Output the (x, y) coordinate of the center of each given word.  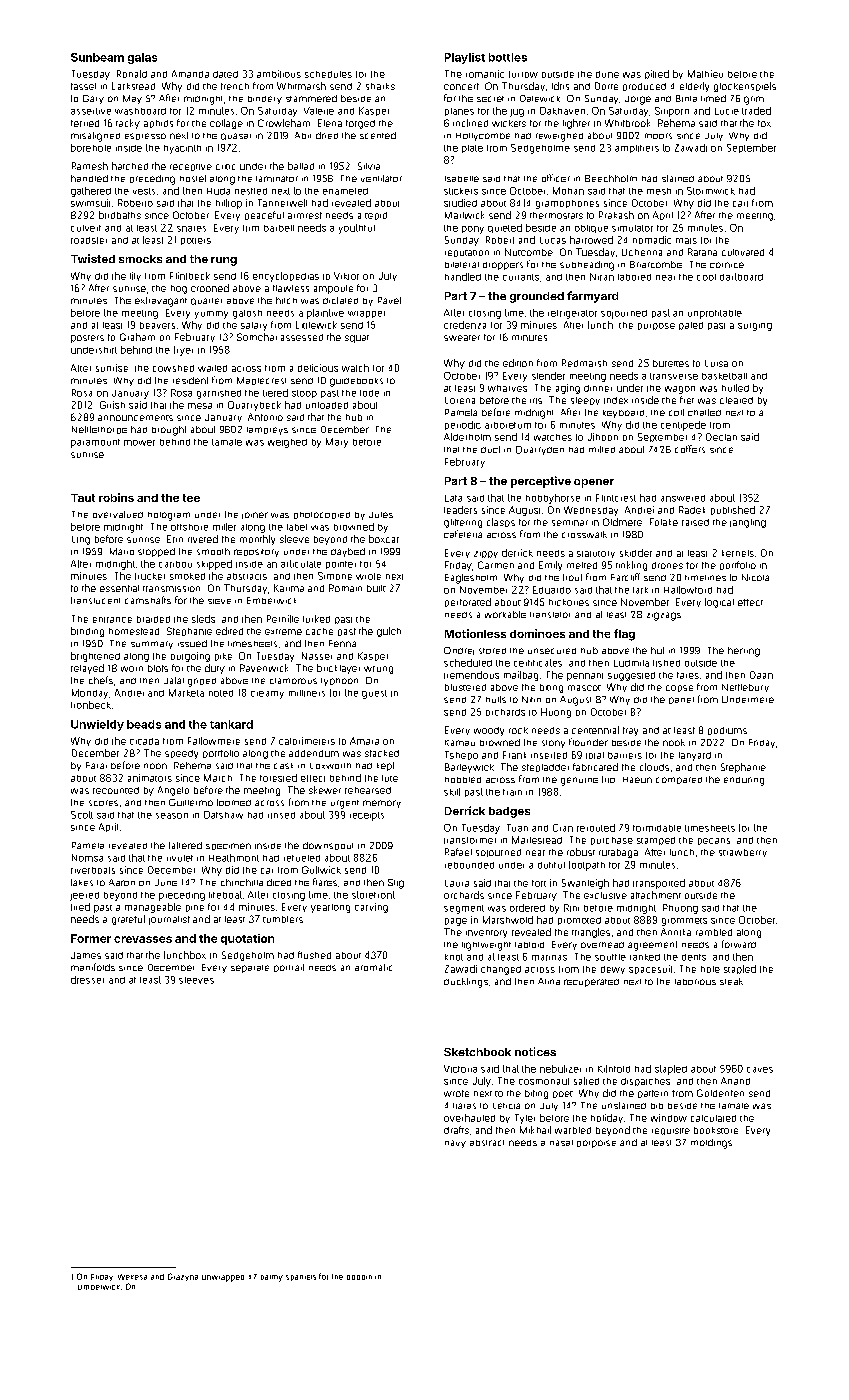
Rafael (458, 852)
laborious (695, 982)
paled (691, 326)
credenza (465, 325)
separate (250, 969)
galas (142, 58)
